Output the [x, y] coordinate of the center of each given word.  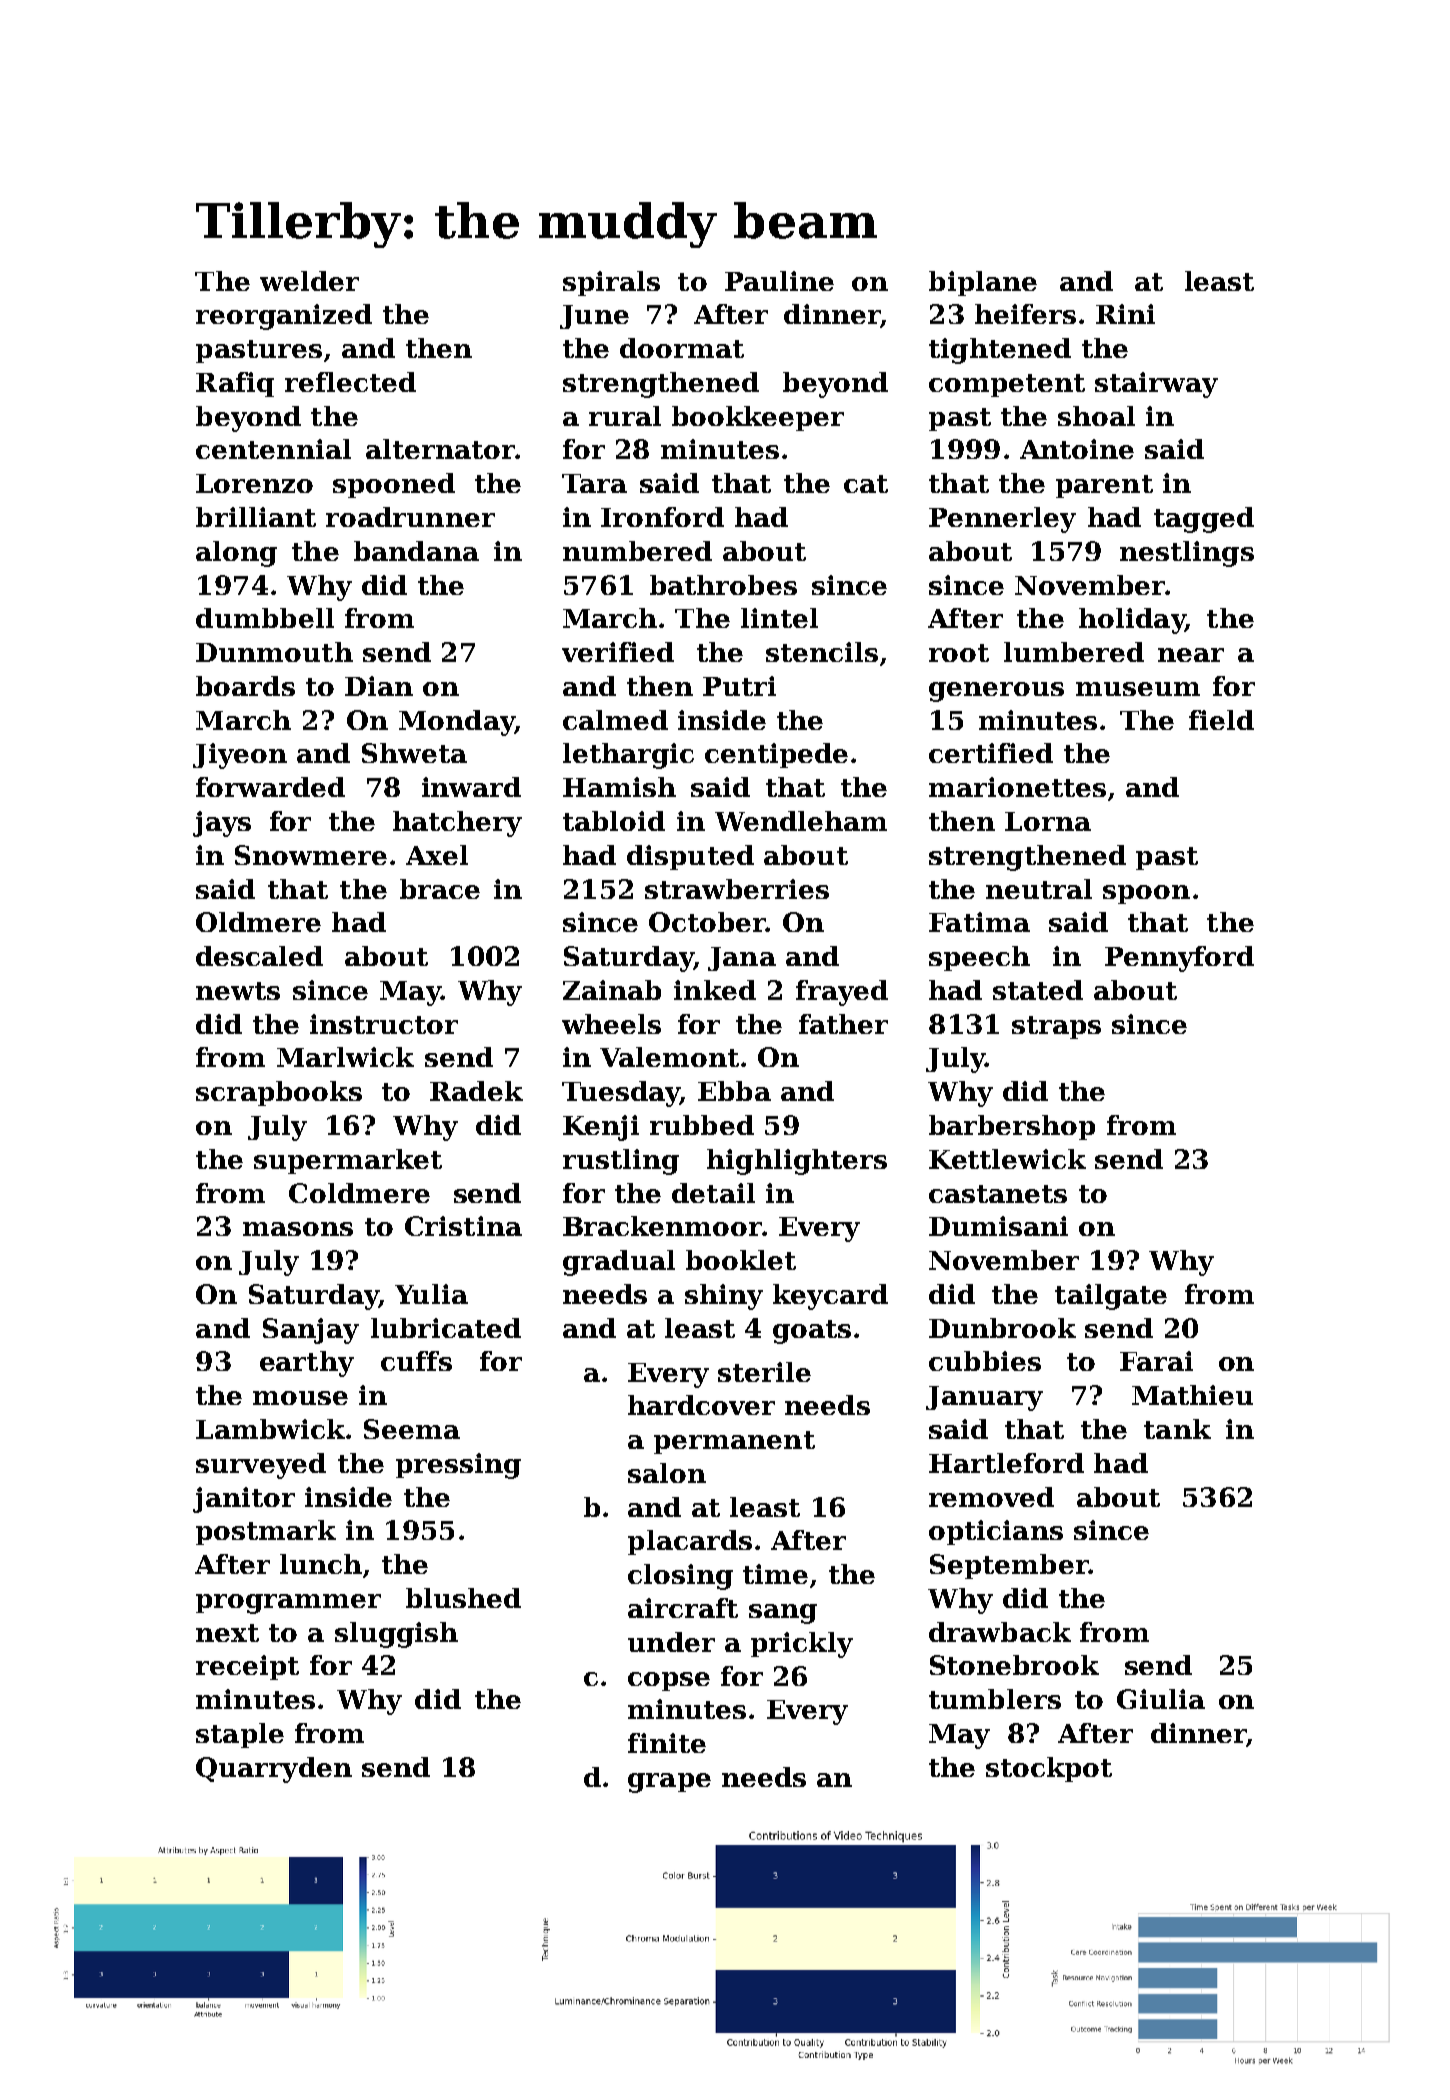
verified [618, 652]
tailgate [1111, 1297]
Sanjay [311, 1331]
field [1221, 720]
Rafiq [235, 384]
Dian [379, 686]
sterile [764, 1372]
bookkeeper [758, 418]
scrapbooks [279, 1093]
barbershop [1012, 1127]
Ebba [734, 1091]
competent [1007, 385]
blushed [463, 1598]
